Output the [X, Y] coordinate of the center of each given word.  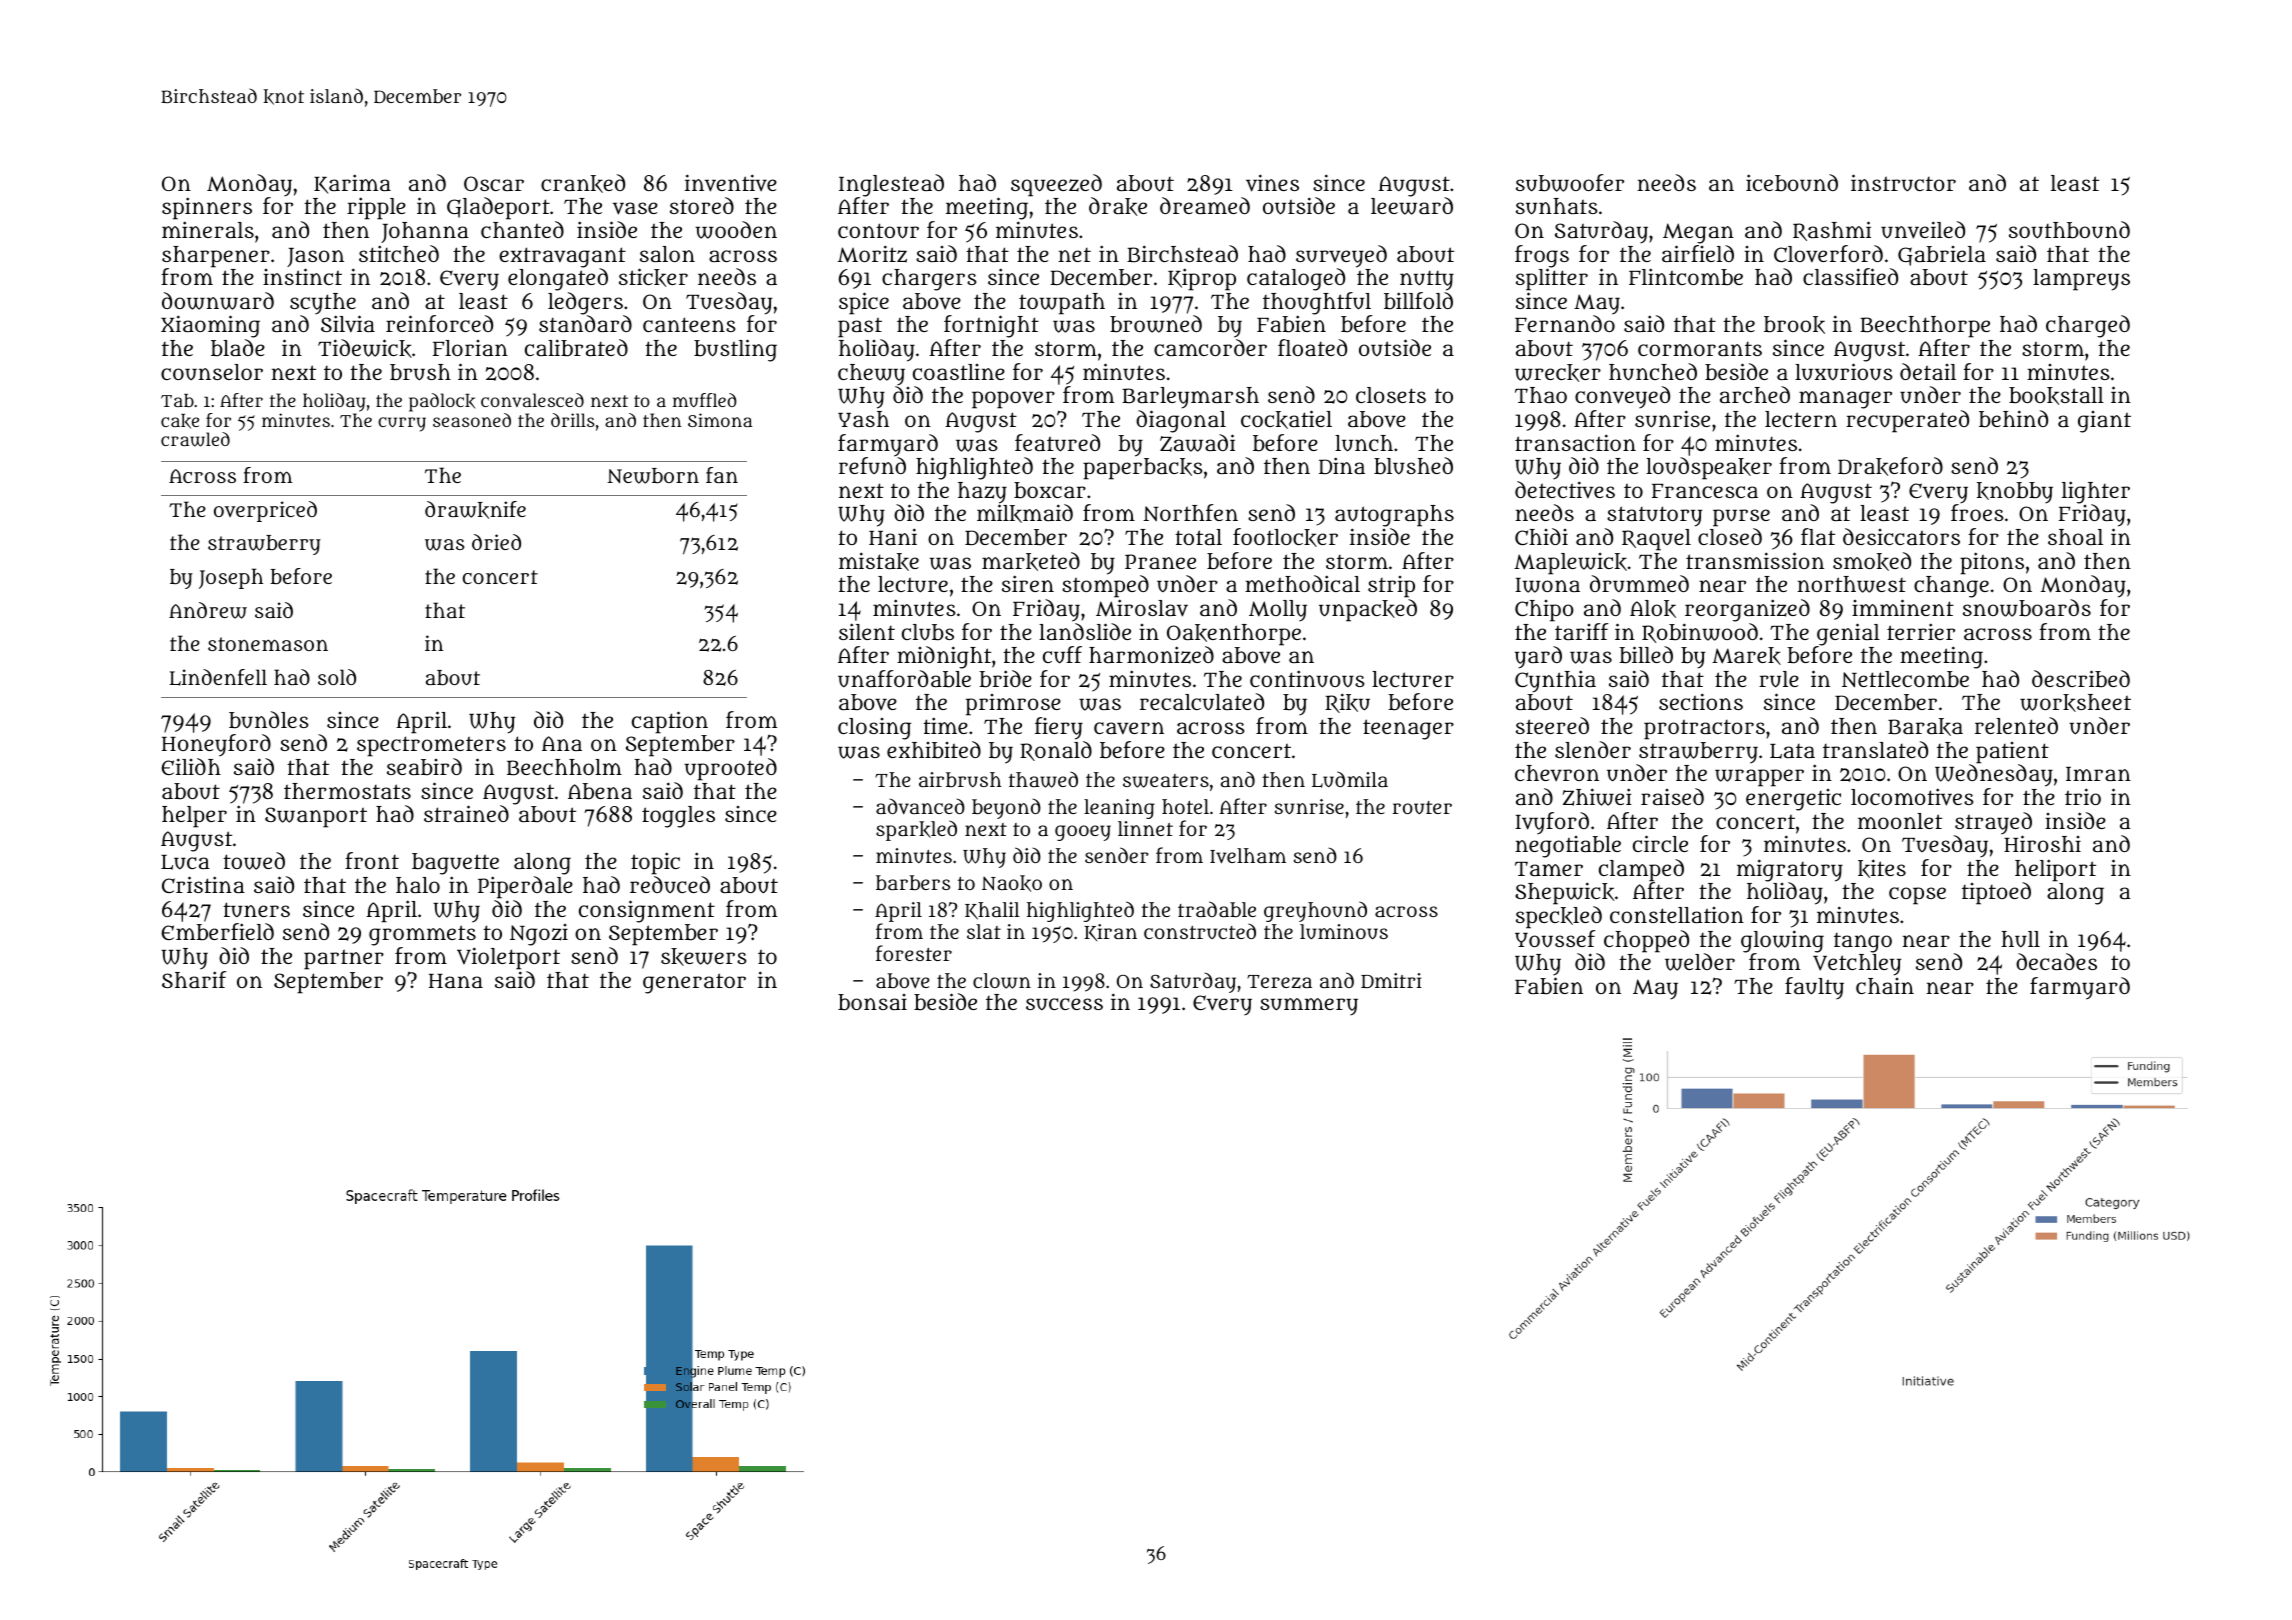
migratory [1790, 870]
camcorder [1210, 347]
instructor [1903, 183]
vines [1272, 183]
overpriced [265, 511]
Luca [185, 862]
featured [1057, 443]
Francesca [1705, 491]
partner [344, 959]
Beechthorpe [1925, 327]
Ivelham [1248, 856]
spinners [207, 208]
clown [1002, 981]
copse [1917, 896]
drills [573, 420]
